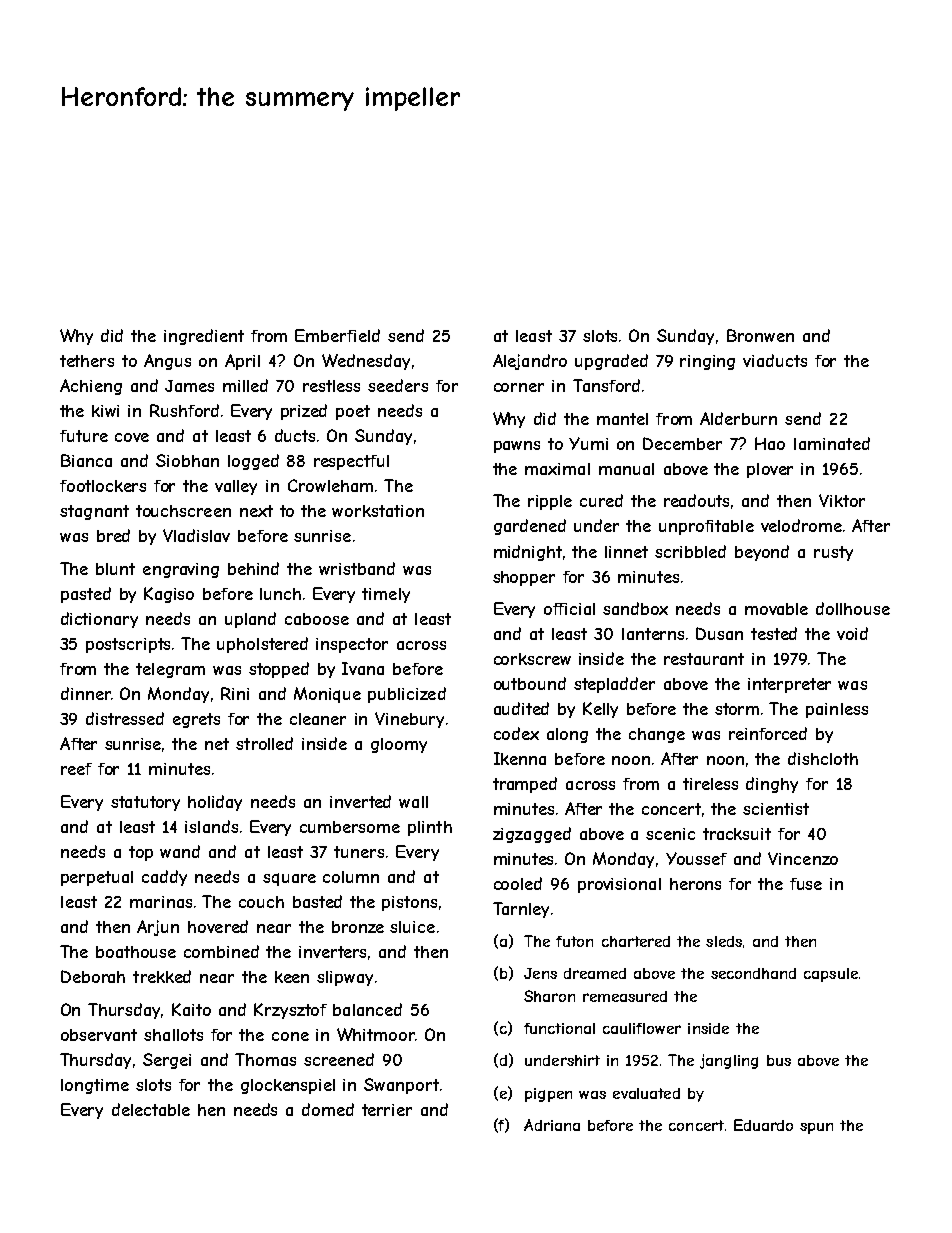 Image resolution: width=952 pixels, height=1233 pixels. I want to click on Whitmoor, so click(376, 1034).
